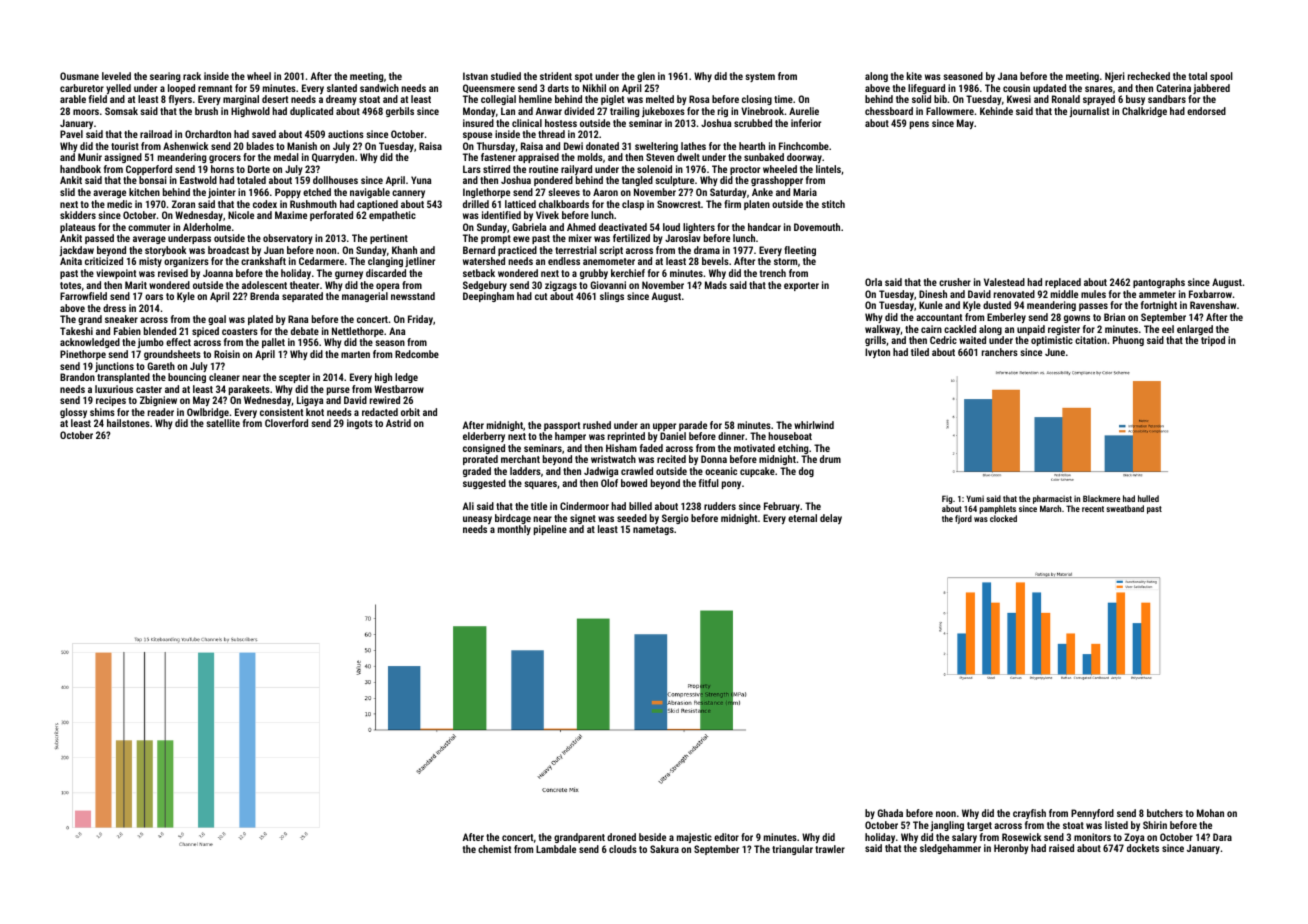  What do you see at coordinates (996, 111) in the page?
I see `Kehinde` at bounding box center [996, 111].
